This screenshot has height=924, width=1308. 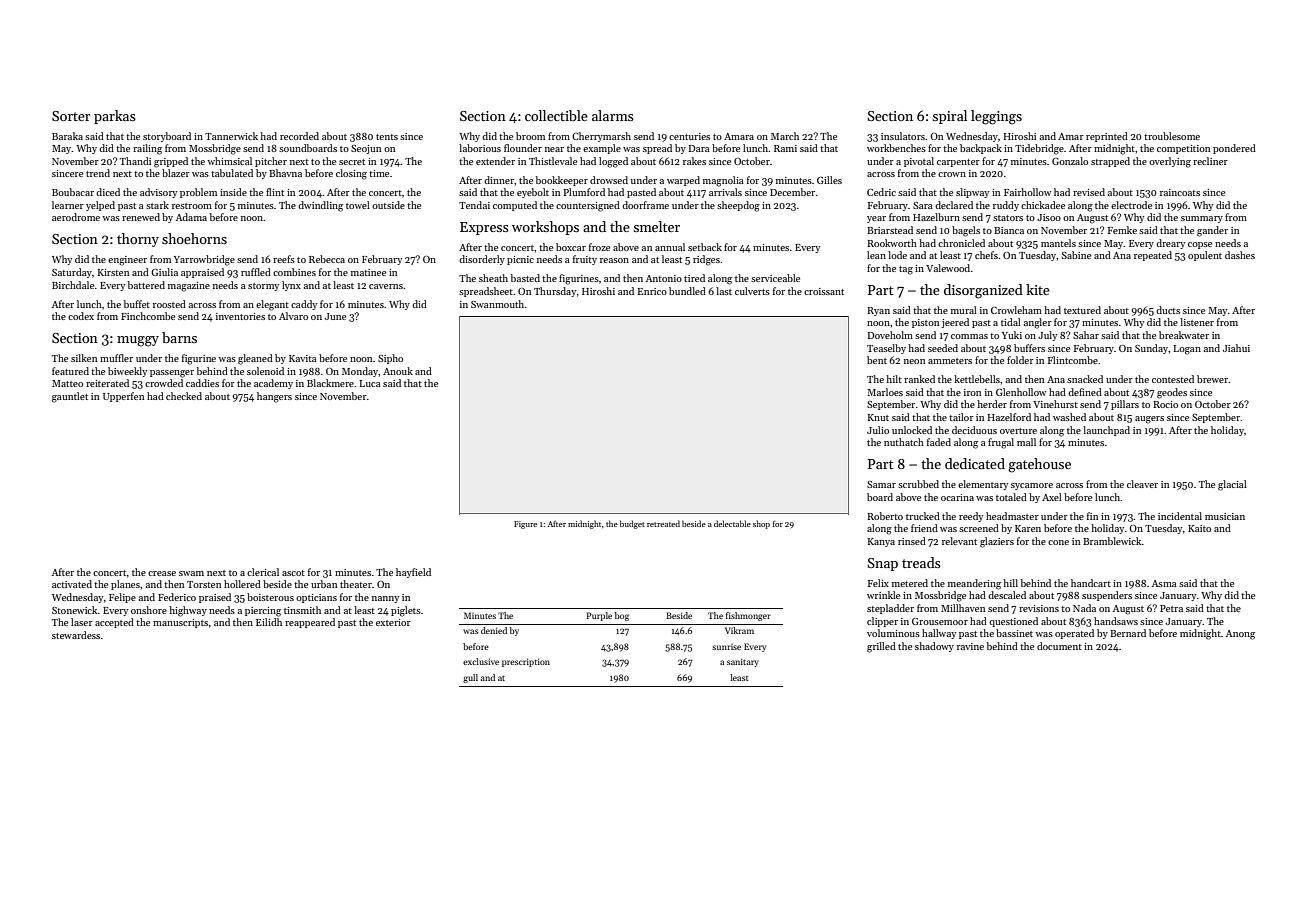 I want to click on parkas, so click(x=115, y=117).
